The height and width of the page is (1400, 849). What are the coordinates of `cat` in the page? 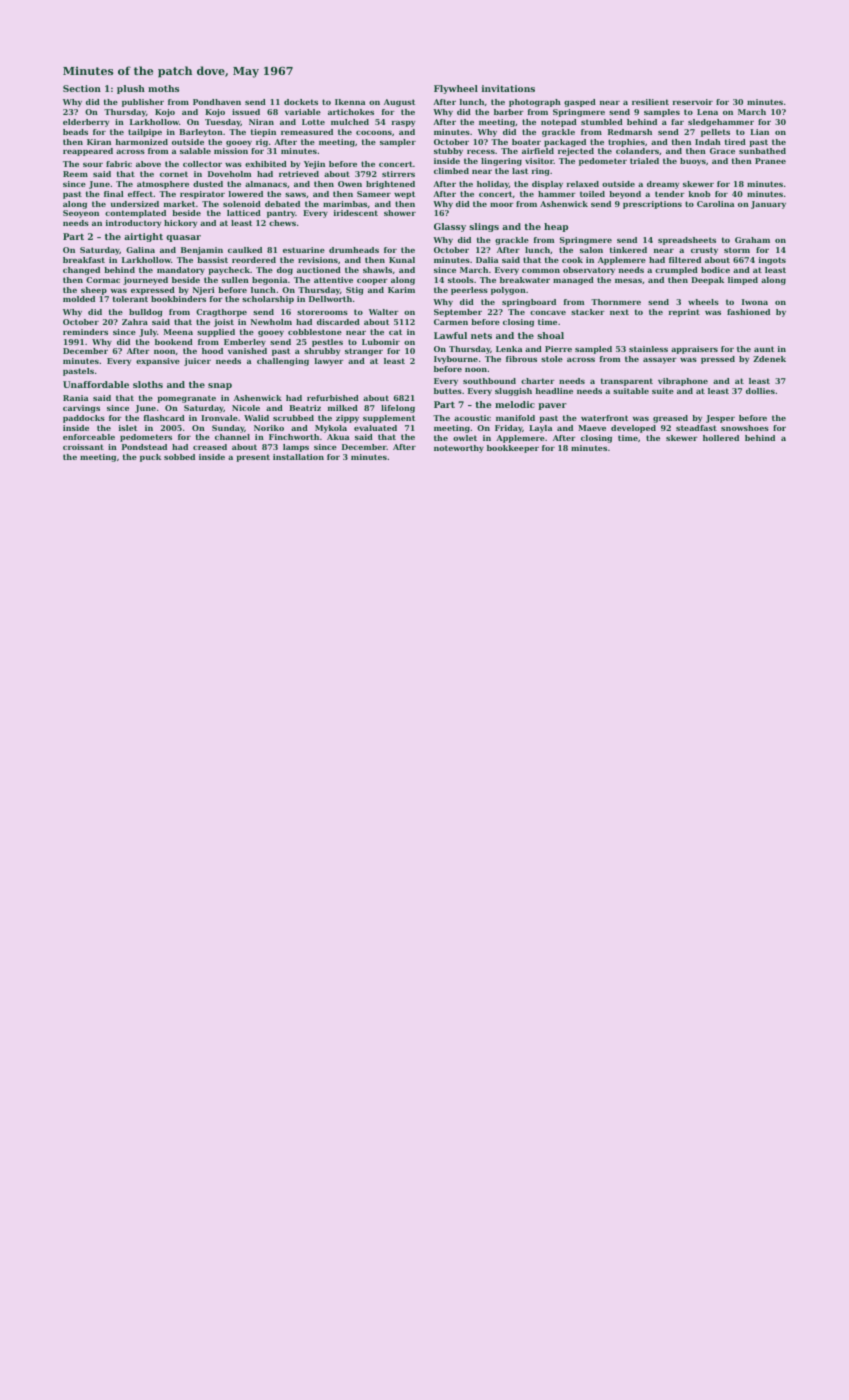 It's located at (395, 332).
